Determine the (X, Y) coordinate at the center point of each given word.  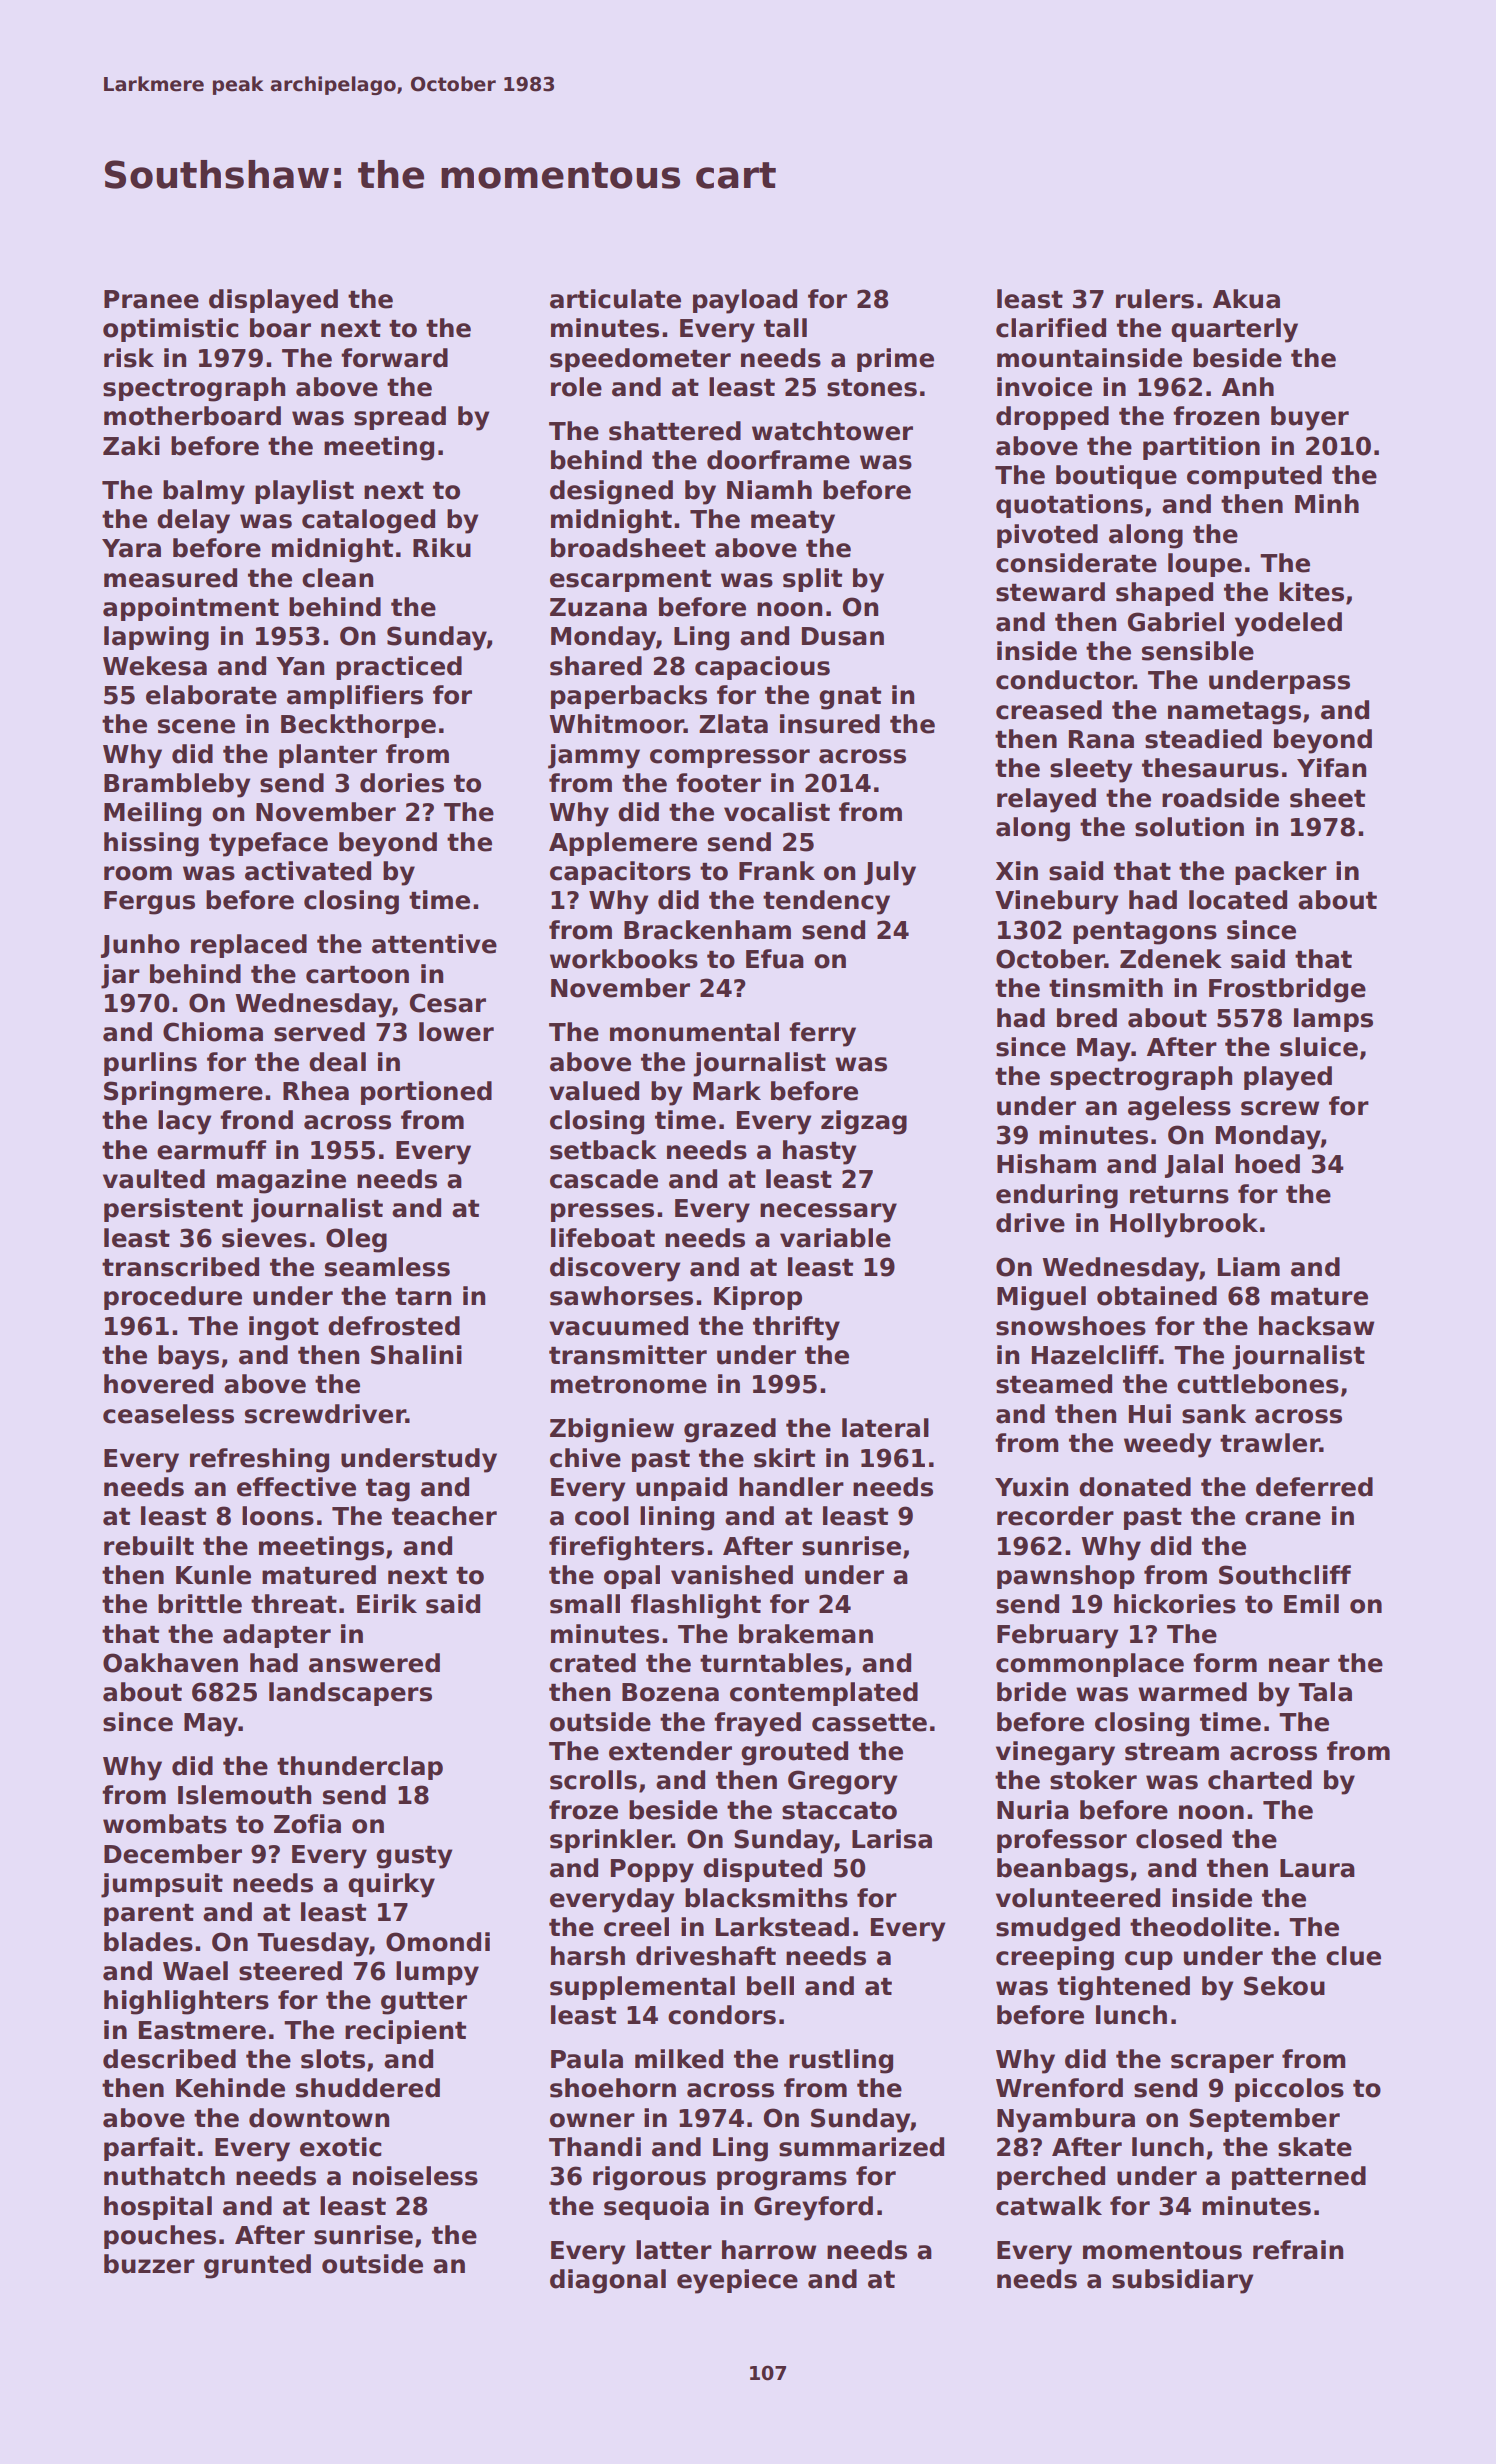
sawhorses (621, 1296)
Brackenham (707, 930)
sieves (264, 1238)
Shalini (416, 1355)
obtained (1157, 1296)
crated (593, 1663)
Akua (1246, 299)
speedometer (640, 360)
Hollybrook (1184, 1225)
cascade (604, 1179)
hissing (151, 844)
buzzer (149, 2264)
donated (1135, 1487)
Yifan (1331, 768)
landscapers (350, 1694)
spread (400, 418)
